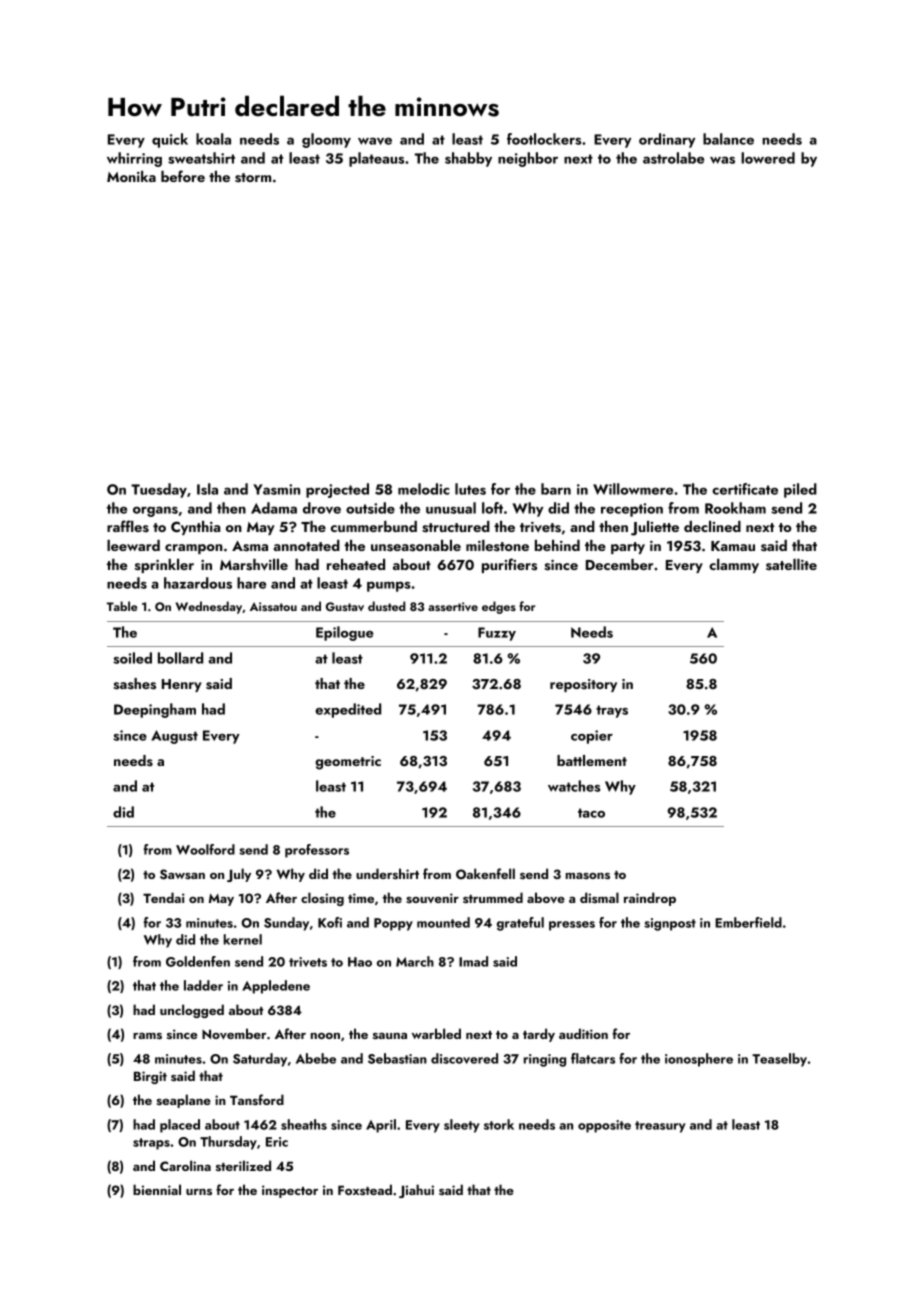 The width and height of the screenshot is (924, 1308). What do you see at coordinates (748, 922) in the screenshot?
I see `Emberfield` at bounding box center [748, 922].
